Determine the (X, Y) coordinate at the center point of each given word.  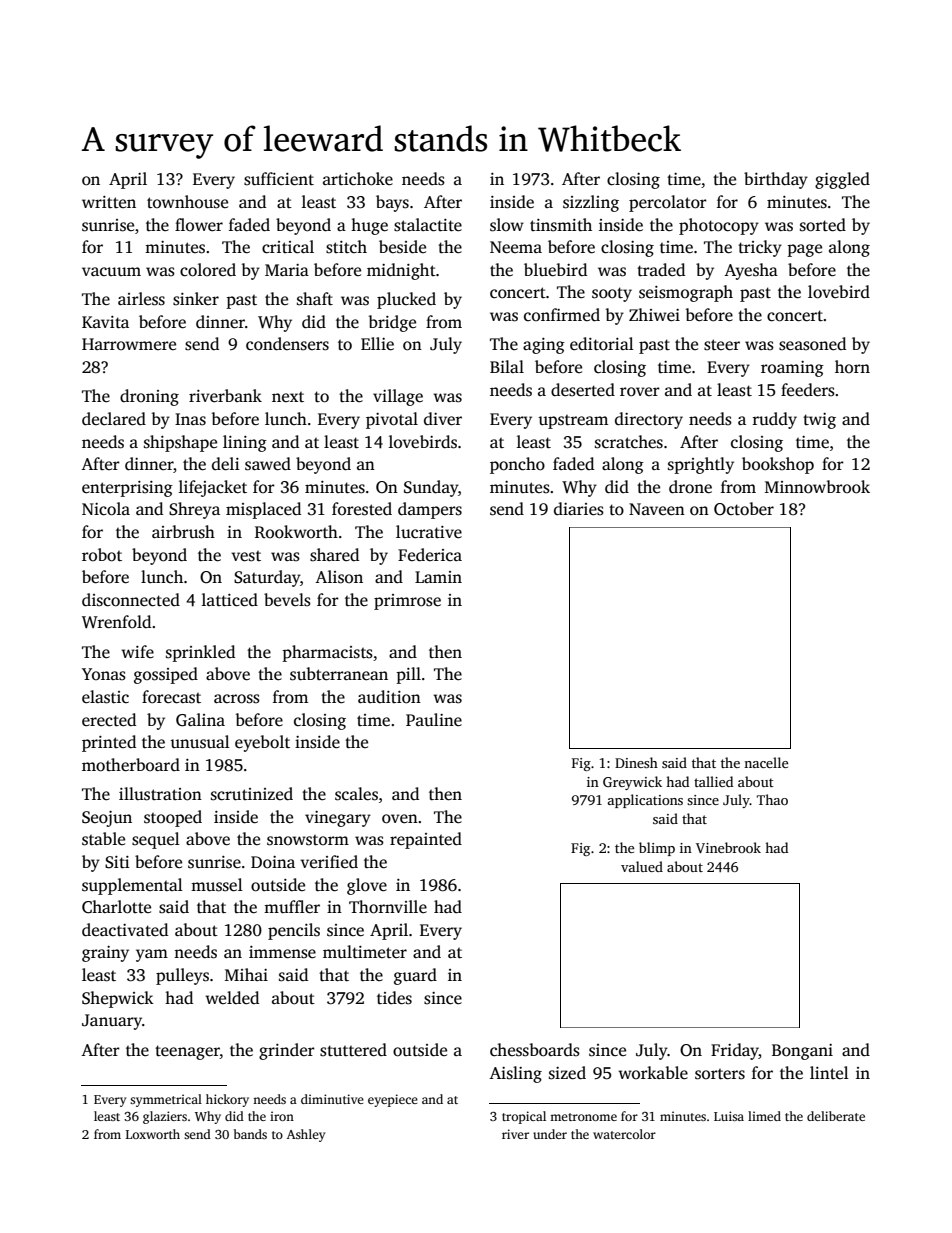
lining (245, 443)
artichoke (358, 179)
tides (394, 998)
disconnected (131, 600)
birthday (776, 180)
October (744, 509)
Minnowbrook (817, 487)
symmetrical (166, 1100)
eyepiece (393, 1100)
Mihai (246, 974)
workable (653, 1073)
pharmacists (327, 653)
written (109, 202)
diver (443, 419)
